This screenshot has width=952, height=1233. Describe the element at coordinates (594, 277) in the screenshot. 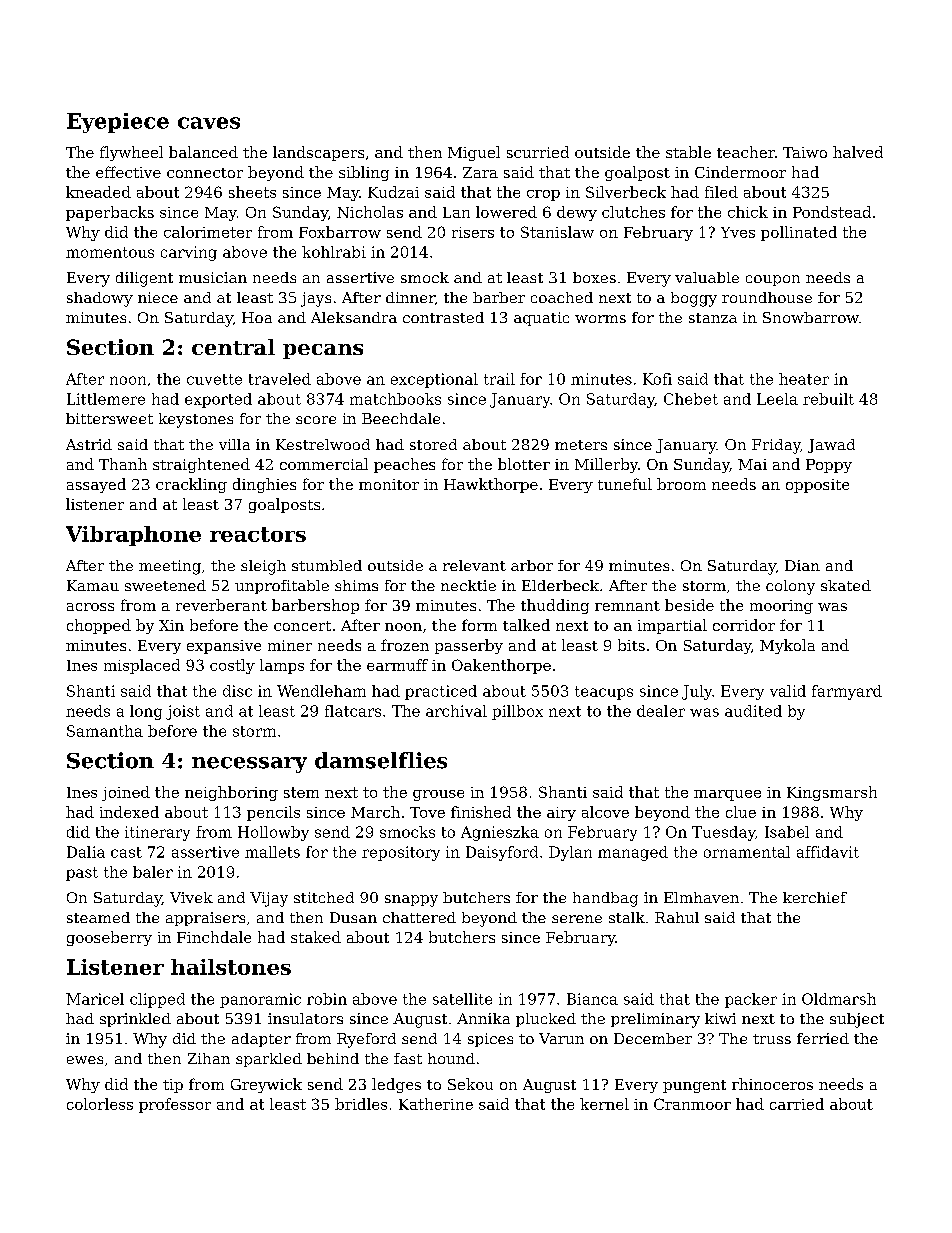

I see `boxes` at that location.
